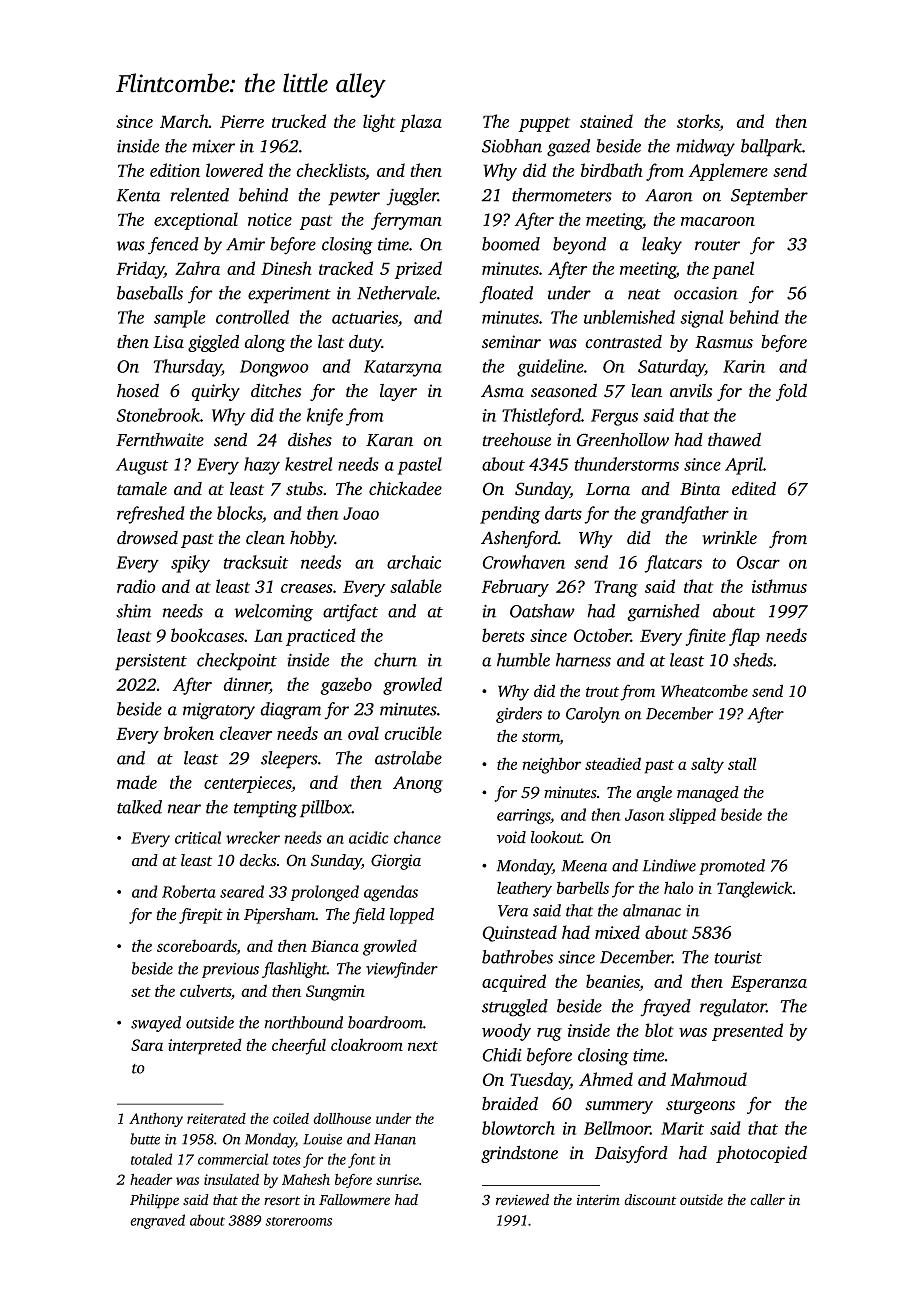 Image resolution: width=924 pixels, height=1308 pixels. What do you see at coordinates (742, 763) in the screenshot?
I see `stall` at bounding box center [742, 763].
